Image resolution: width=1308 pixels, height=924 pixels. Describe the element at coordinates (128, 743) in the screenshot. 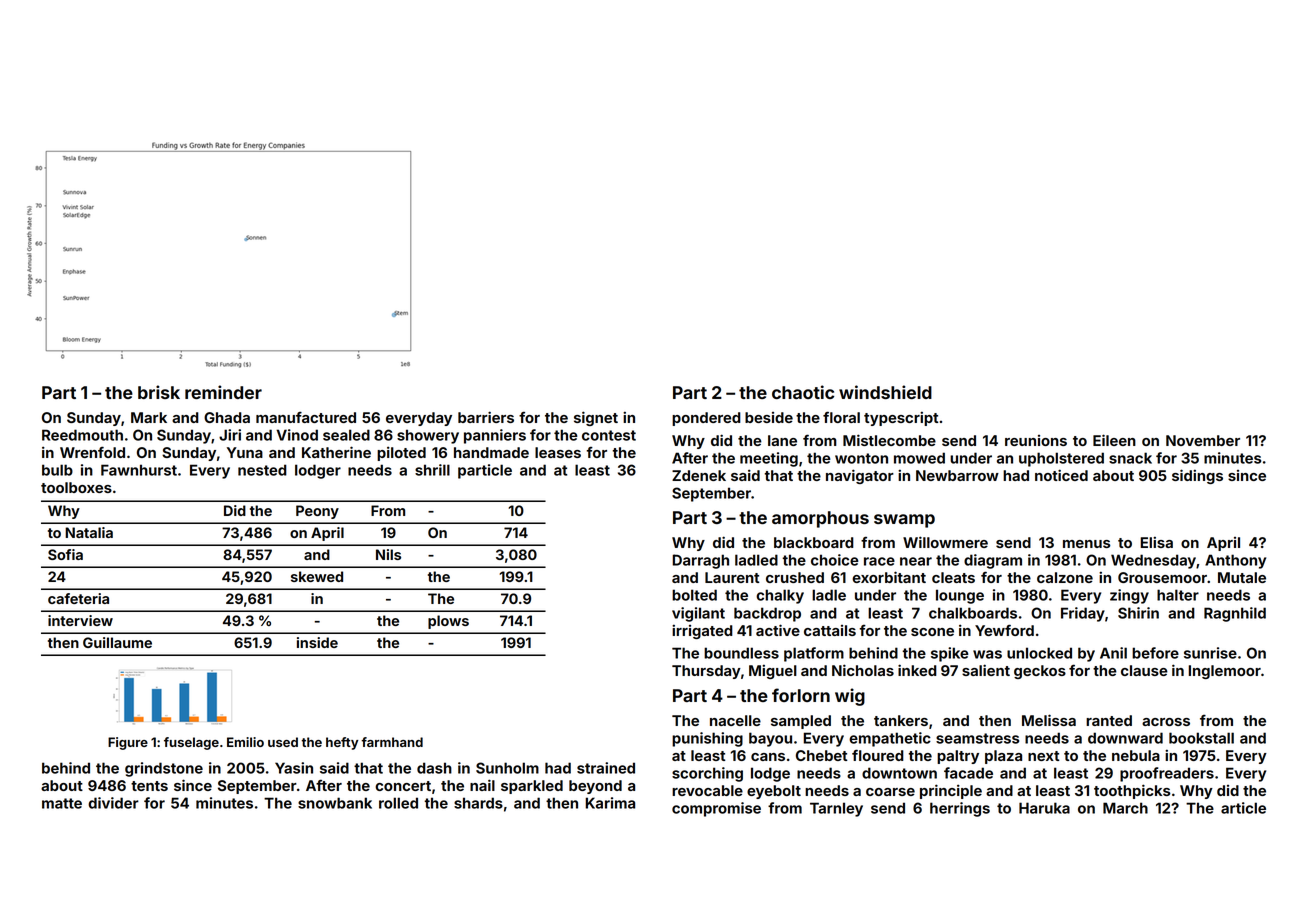

I see `Figure` at that location.
